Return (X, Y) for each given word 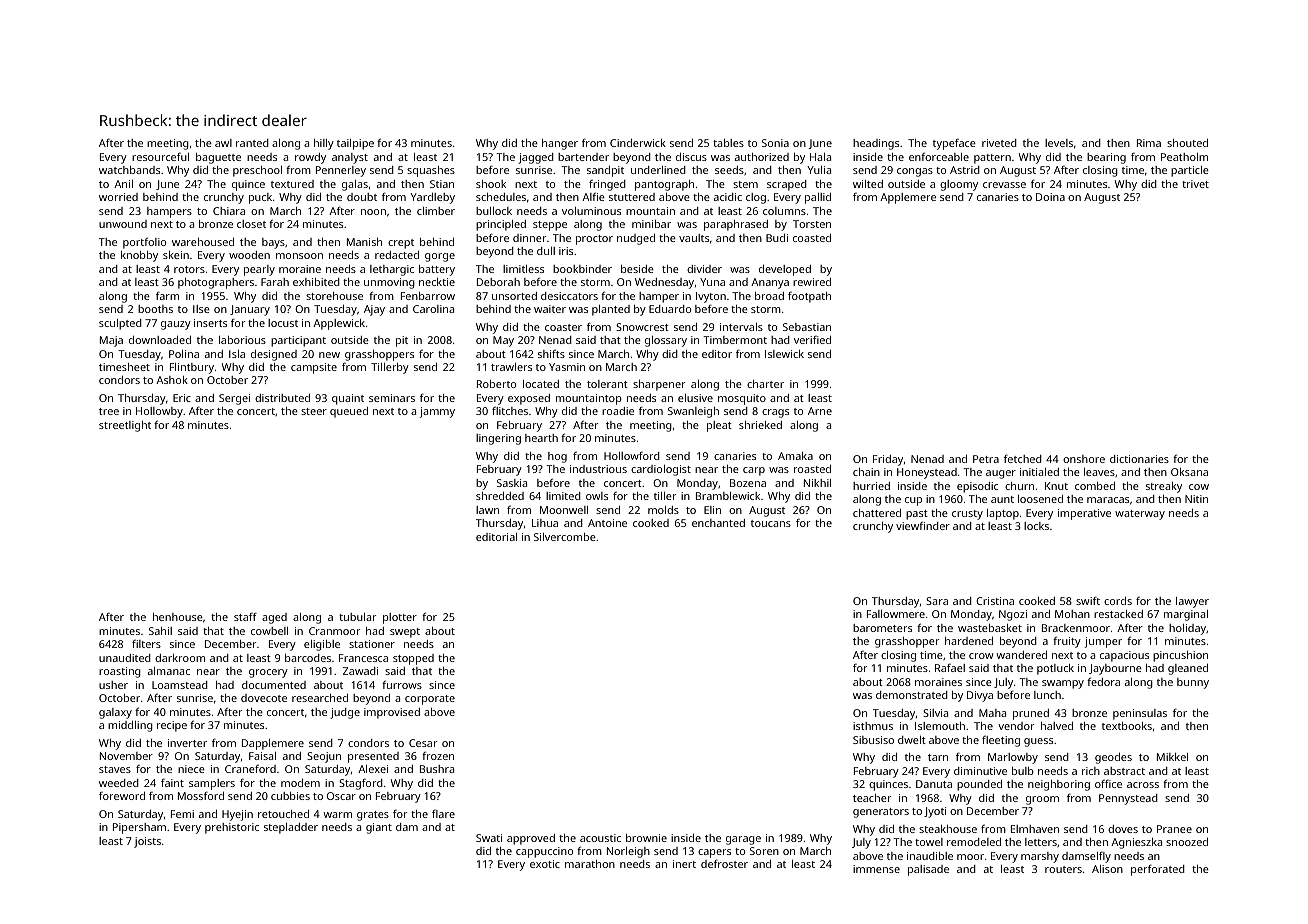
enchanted (718, 523)
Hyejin (237, 815)
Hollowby (159, 412)
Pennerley (341, 171)
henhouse (178, 617)
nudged (636, 239)
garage (743, 840)
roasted (812, 469)
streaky (1164, 487)
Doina (1050, 197)
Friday (888, 460)
